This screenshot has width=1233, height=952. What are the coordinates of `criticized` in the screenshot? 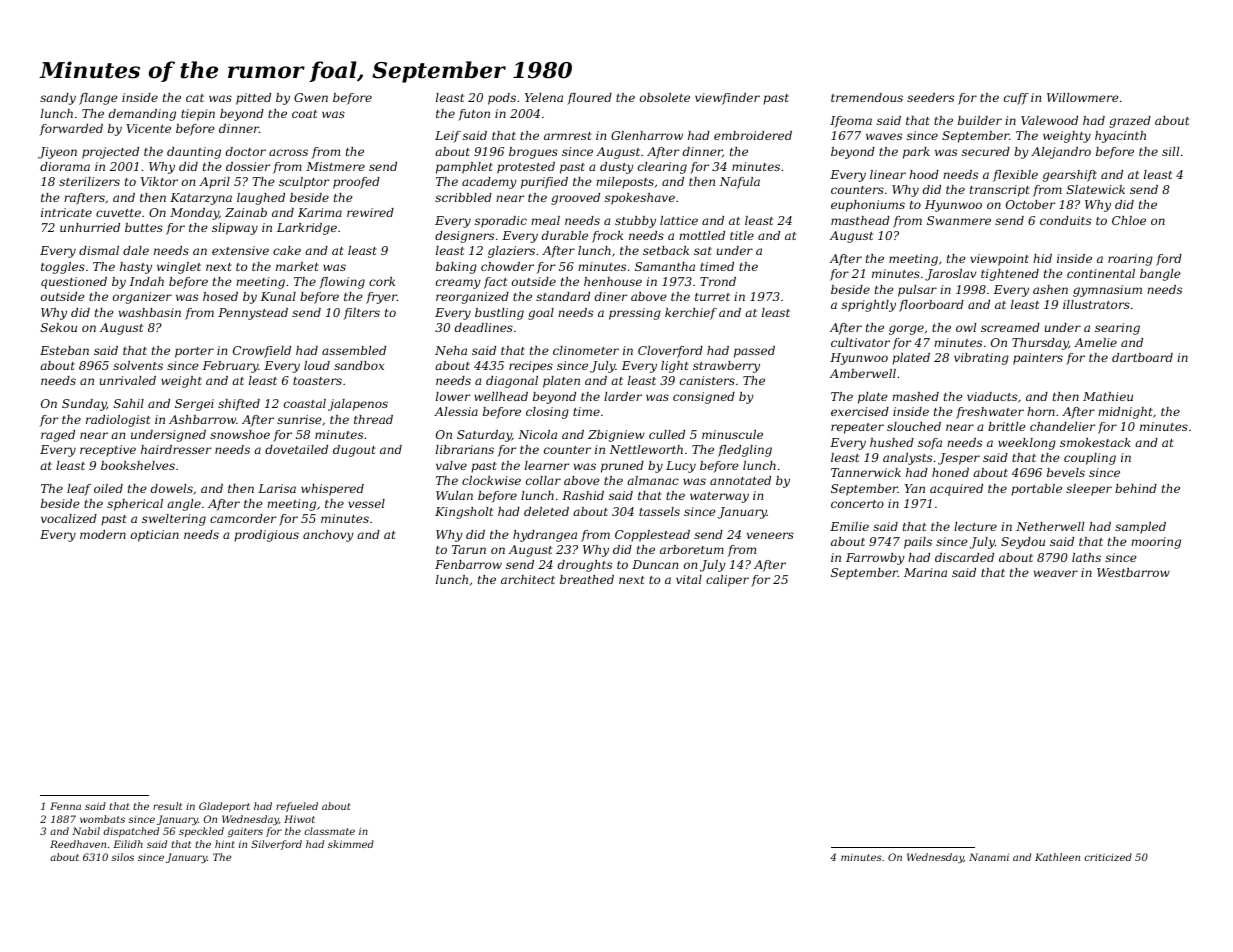 It's located at (1108, 857).
